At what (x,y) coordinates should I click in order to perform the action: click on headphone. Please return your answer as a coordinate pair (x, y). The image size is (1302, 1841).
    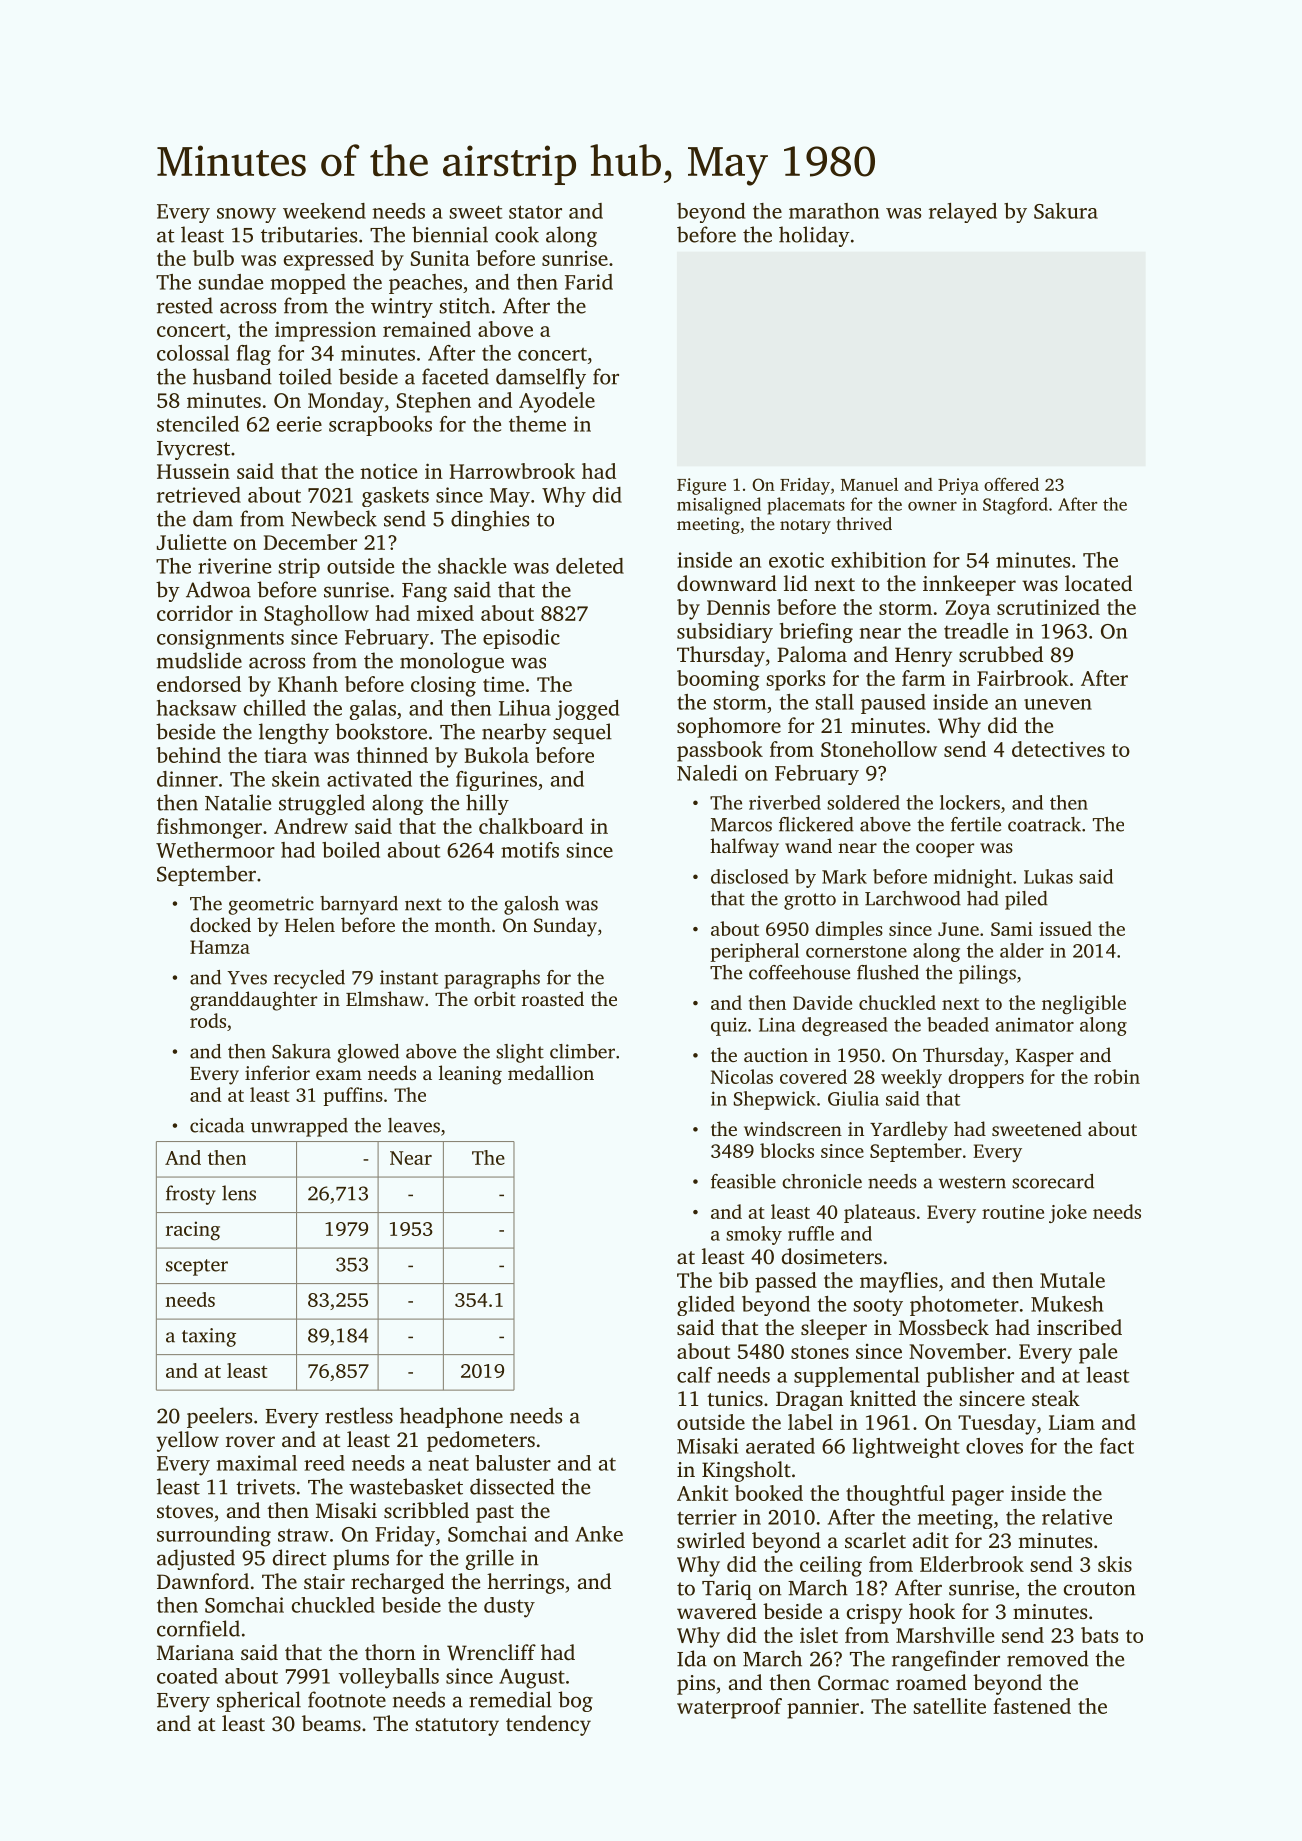
    Looking at the image, I should click on (451, 1417).
